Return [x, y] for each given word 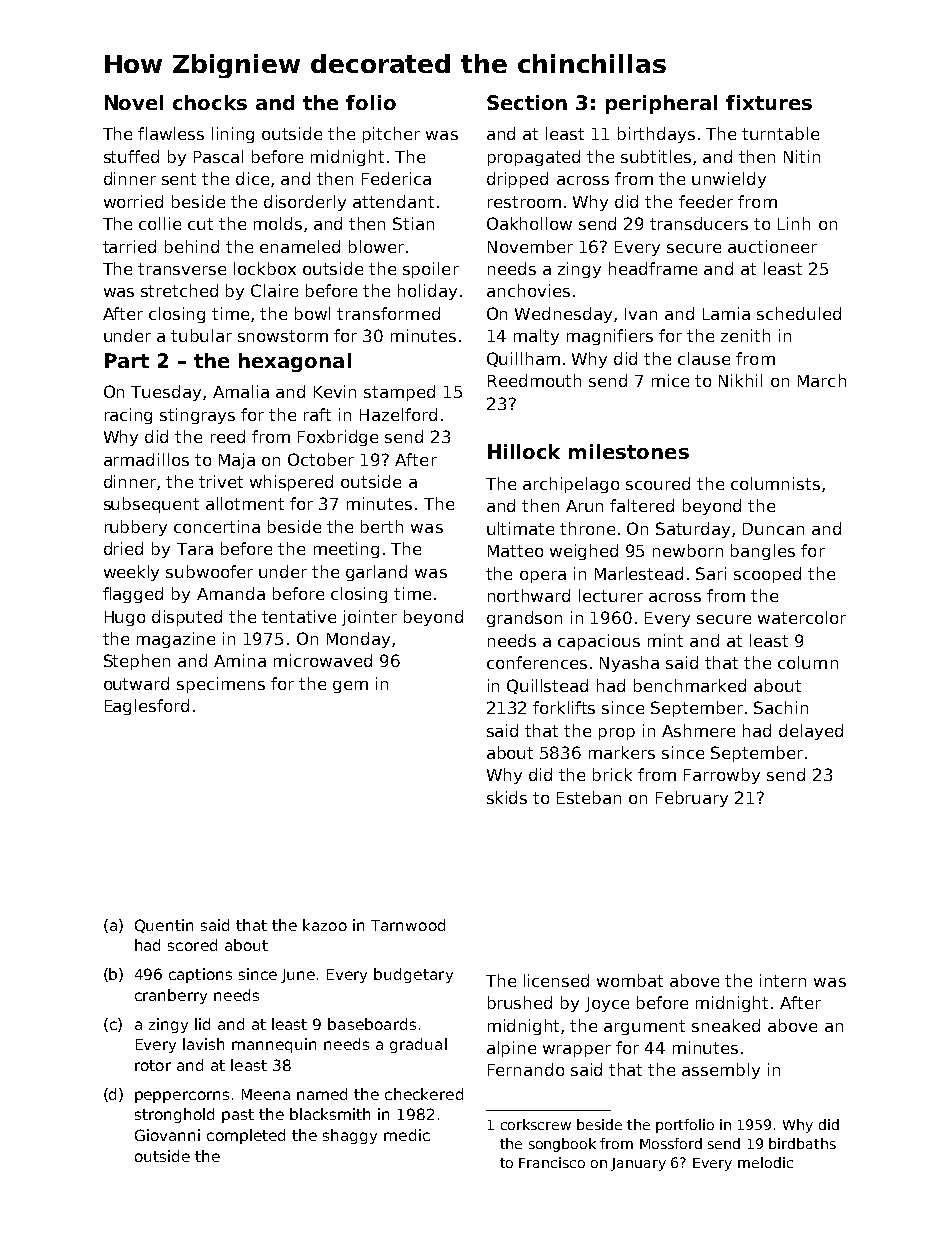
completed [246, 1136]
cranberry [171, 996]
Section [527, 102]
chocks [210, 102]
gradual [418, 1045]
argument [644, 1027]
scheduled [799, 313]
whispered [291, 483]
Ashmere [698, 730]
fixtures [769, 102]
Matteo [515, 551]
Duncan [773, 529]
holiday [427, 292]
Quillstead [547, 686]
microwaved [323, 660]
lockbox [265, 268]
